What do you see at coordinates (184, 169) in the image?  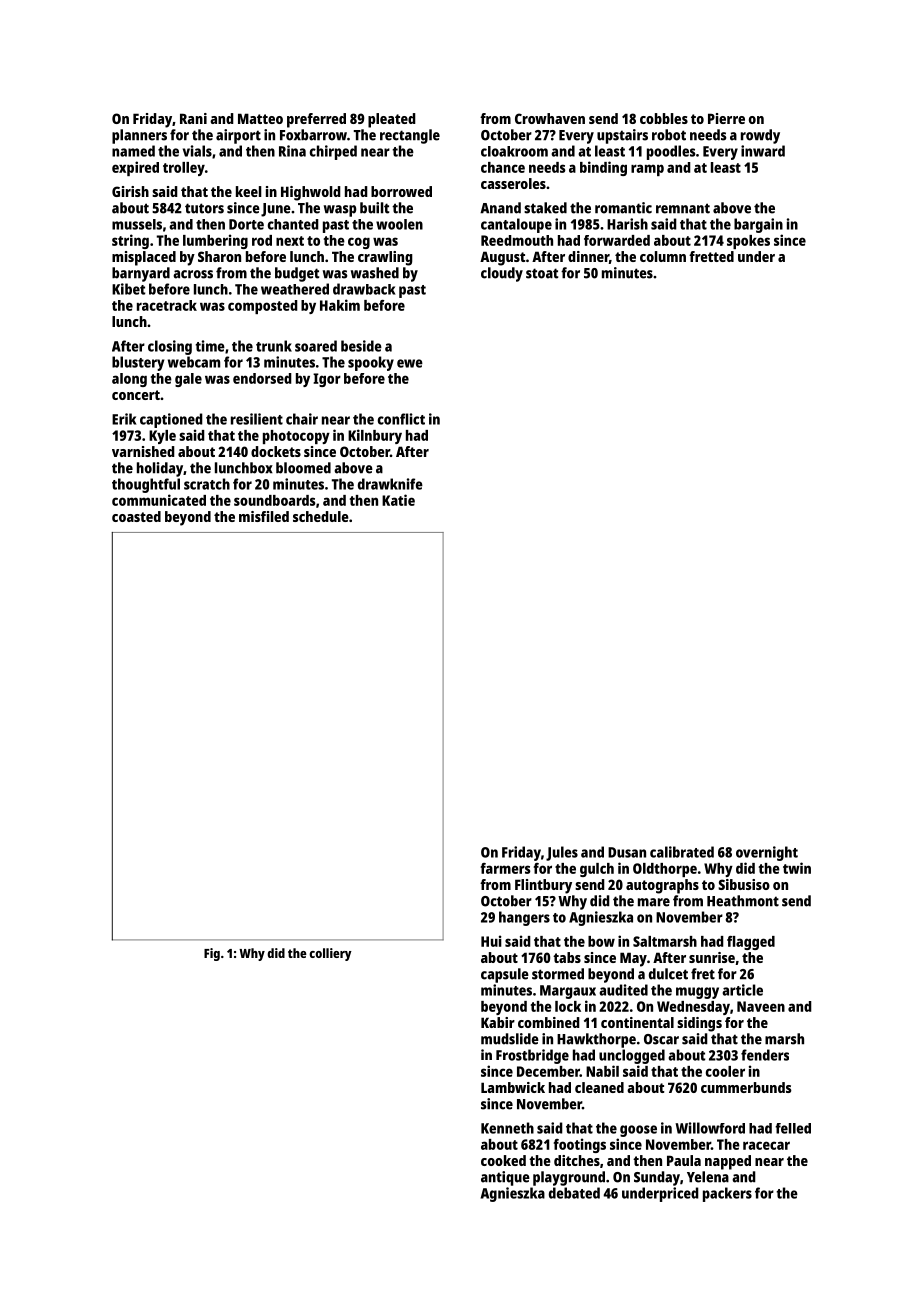 I see `trolley` at bounding box center [184, 169].
